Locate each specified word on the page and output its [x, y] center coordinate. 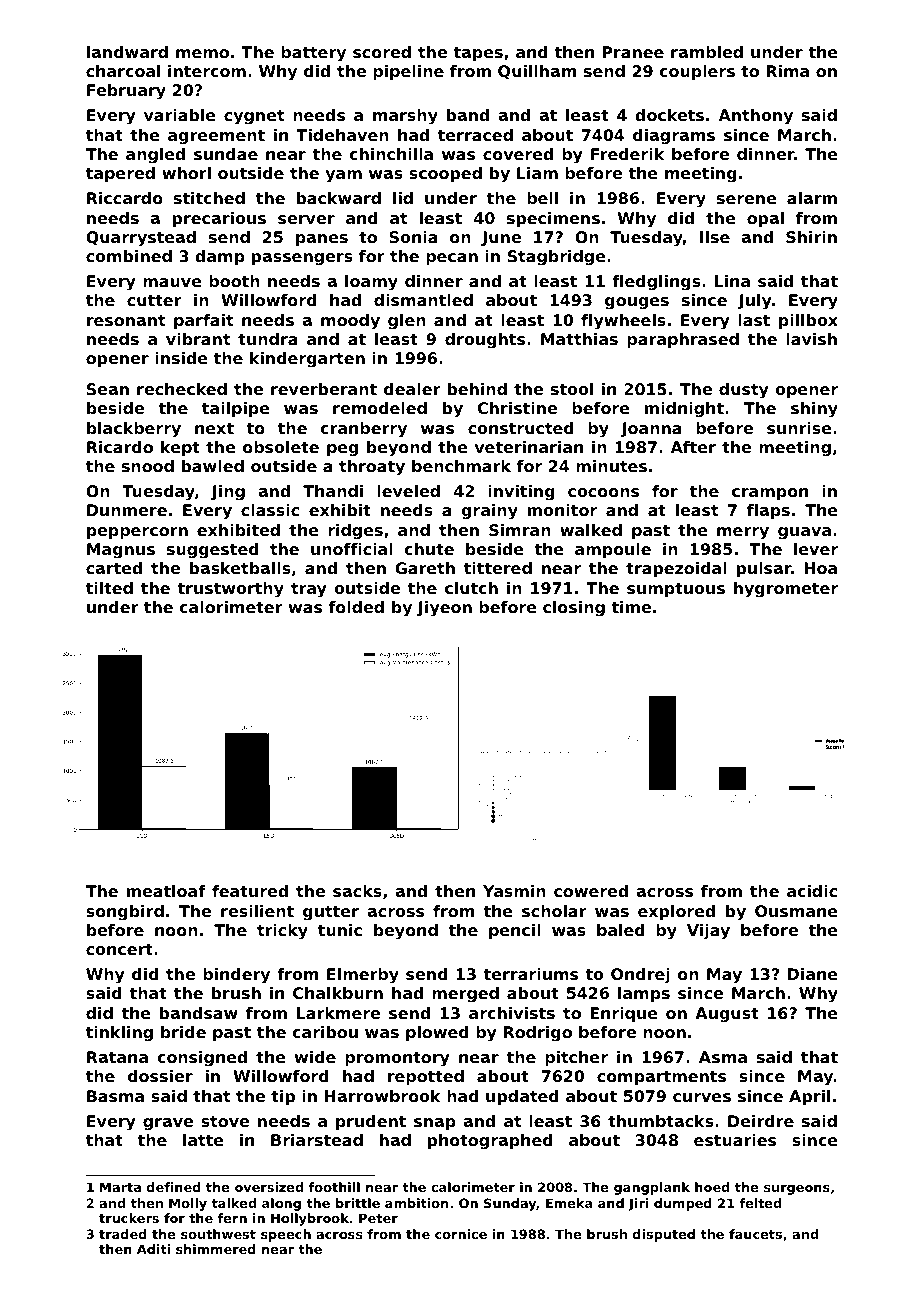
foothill [334, 1187]
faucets [755, 1234]
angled [155, 156]
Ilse [715, 237]
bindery [236, 976]
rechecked [182, 389]
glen [407, 322]
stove [225, 1121]
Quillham [537, 72]
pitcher [576, 1059]
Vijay [708, 932]
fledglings [656, 283]
